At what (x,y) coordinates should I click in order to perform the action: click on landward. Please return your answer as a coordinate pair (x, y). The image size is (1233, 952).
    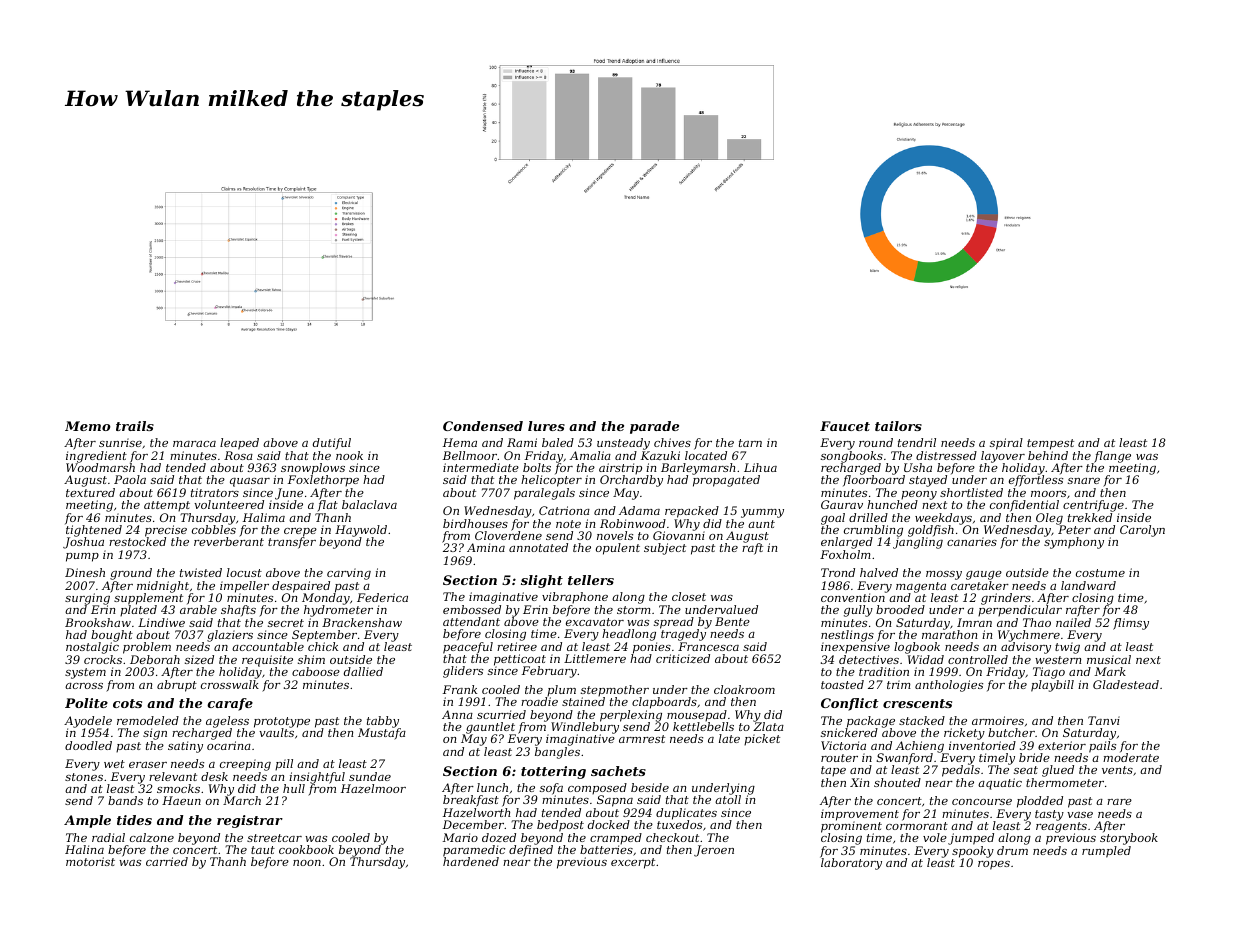
    Looking at the image, I should click on (1088, 585).
